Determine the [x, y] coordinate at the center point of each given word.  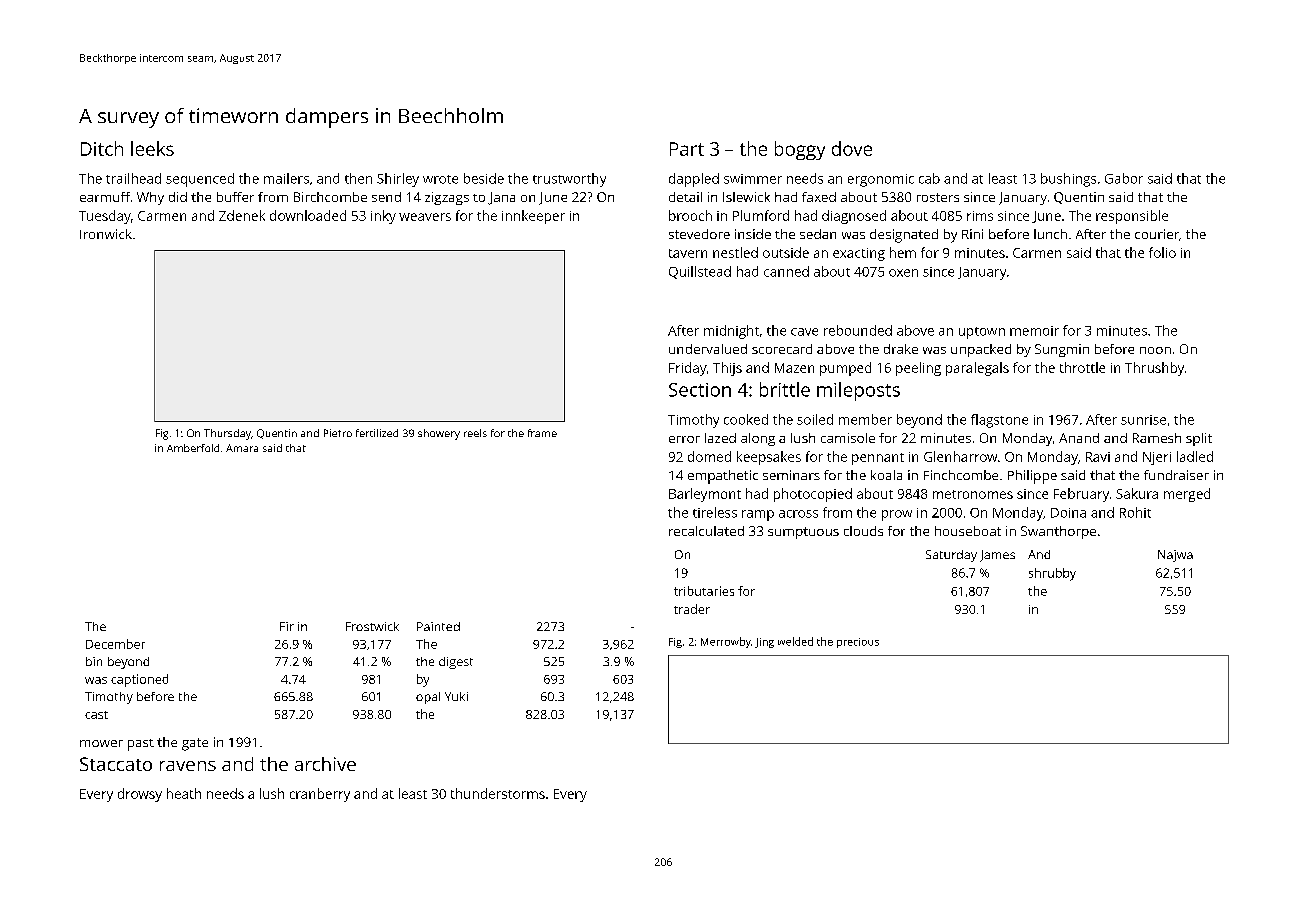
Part [687, 149]
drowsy [140, 795]
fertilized [377, 433]
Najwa [1175, 556]
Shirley [398, 180]
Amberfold [193, 448]
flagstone [999, 421]
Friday [688, 369]
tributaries [704, 591]
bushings [1068, 180]
